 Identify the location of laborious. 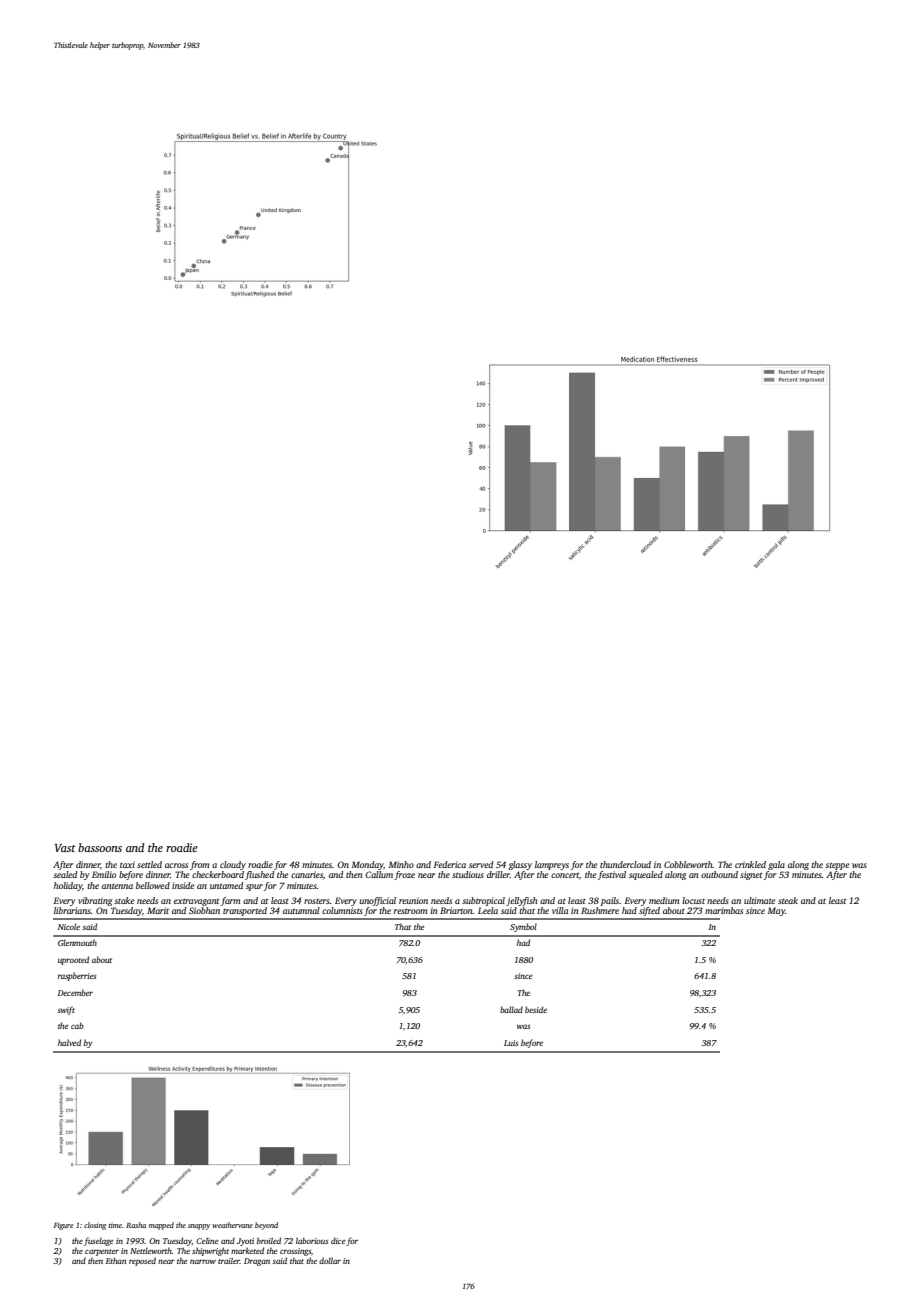
(312, 1240).
